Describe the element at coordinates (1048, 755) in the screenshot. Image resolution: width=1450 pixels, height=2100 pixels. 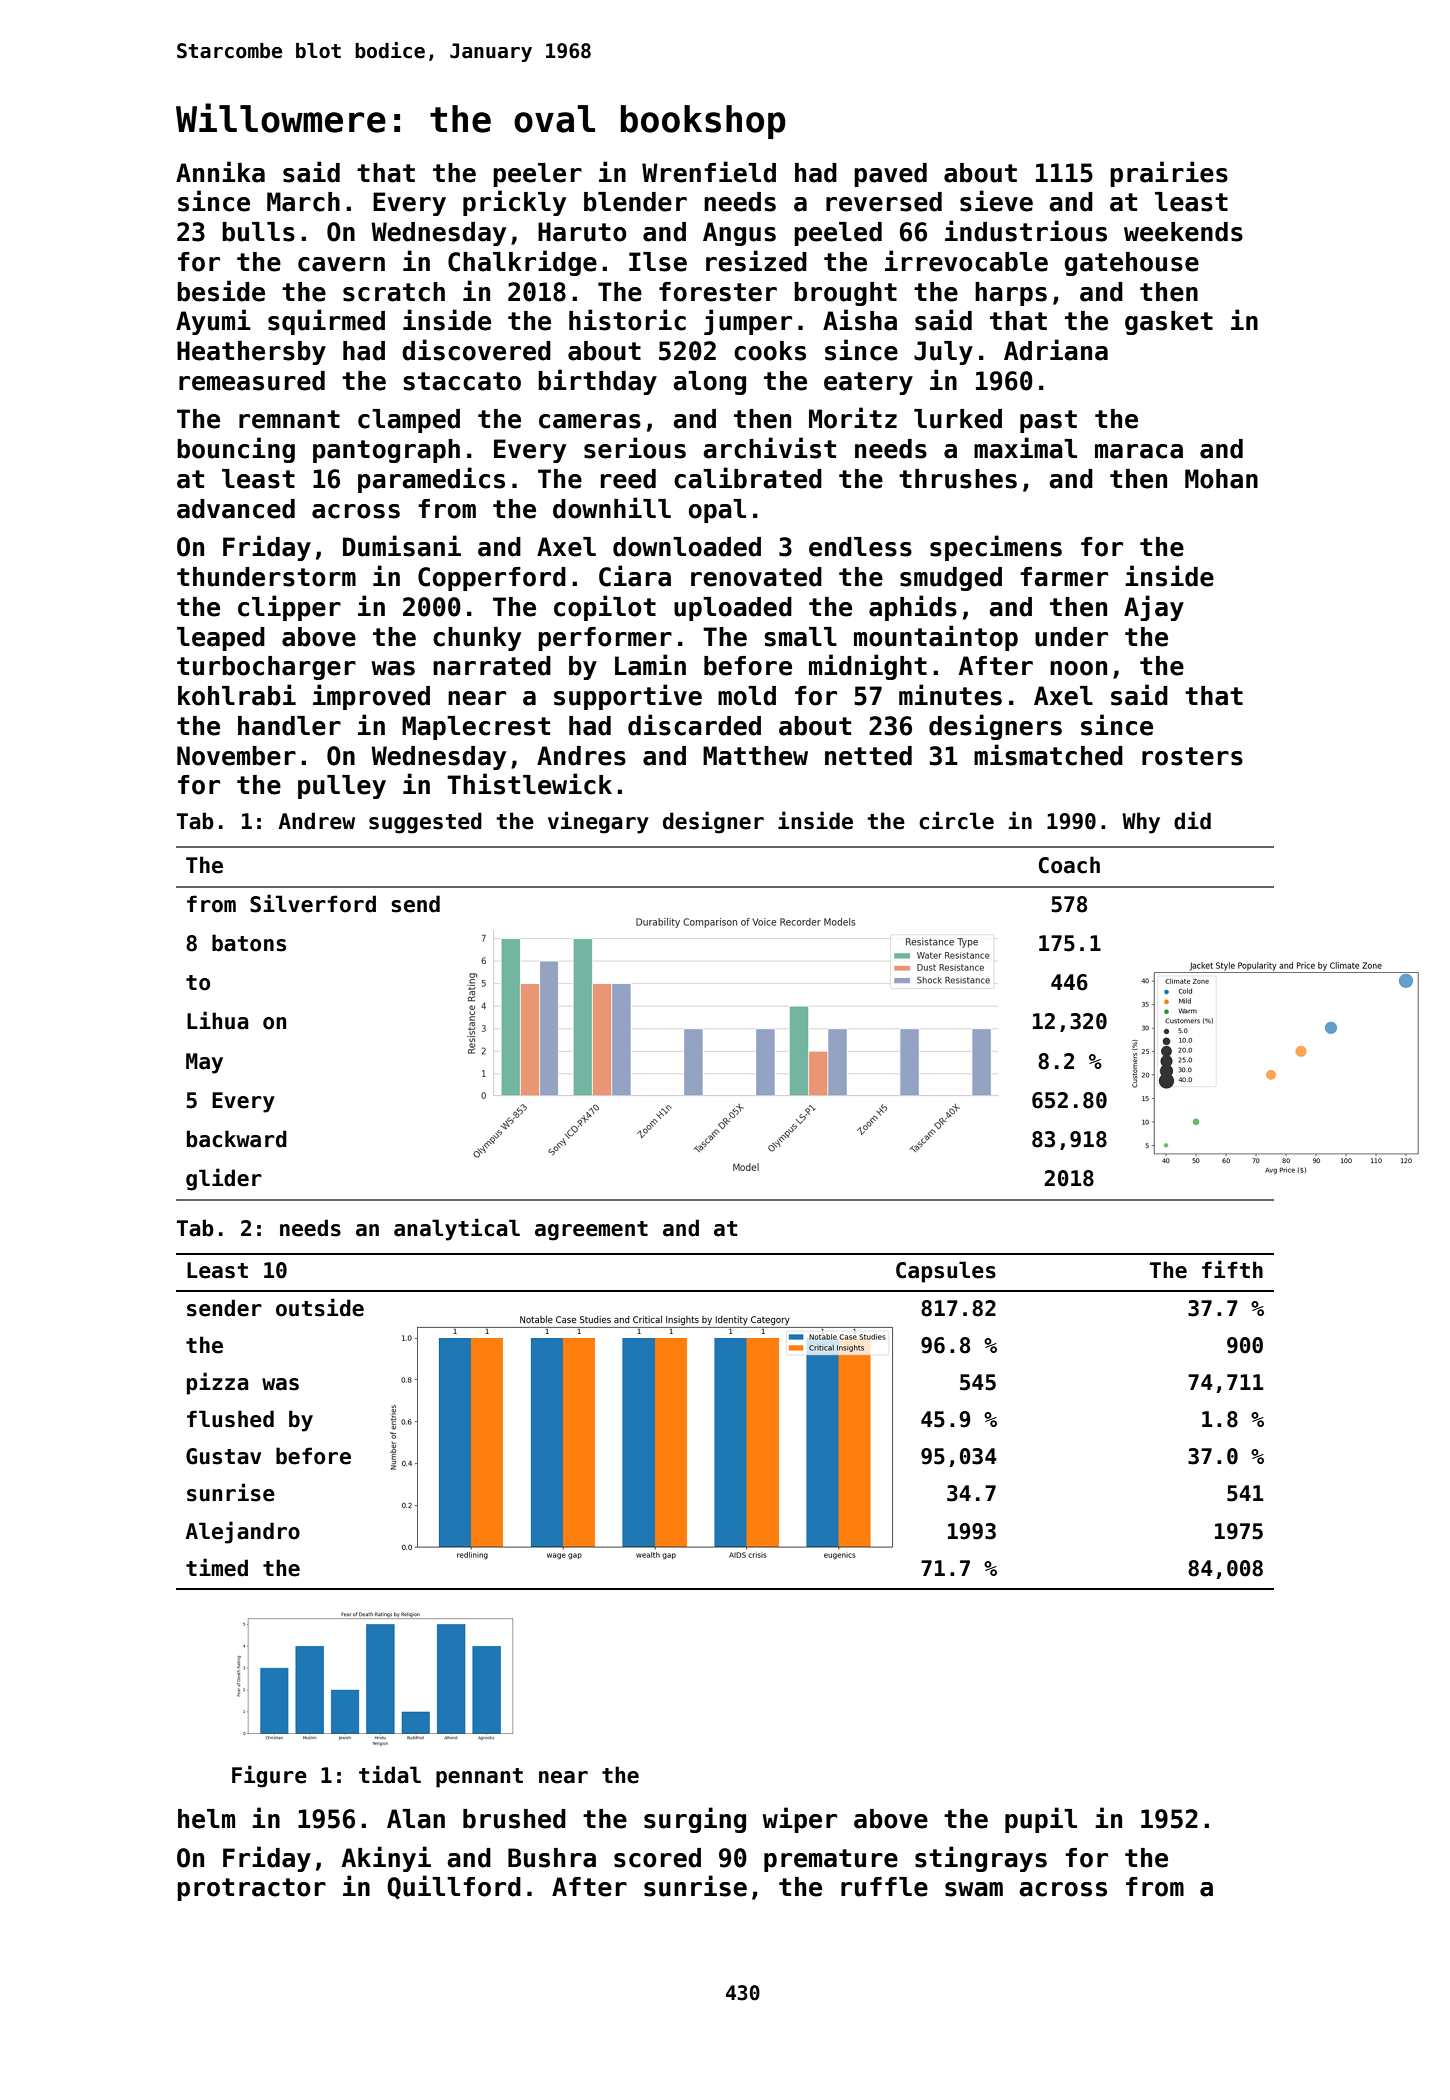
I see `mismatched` at that location.
